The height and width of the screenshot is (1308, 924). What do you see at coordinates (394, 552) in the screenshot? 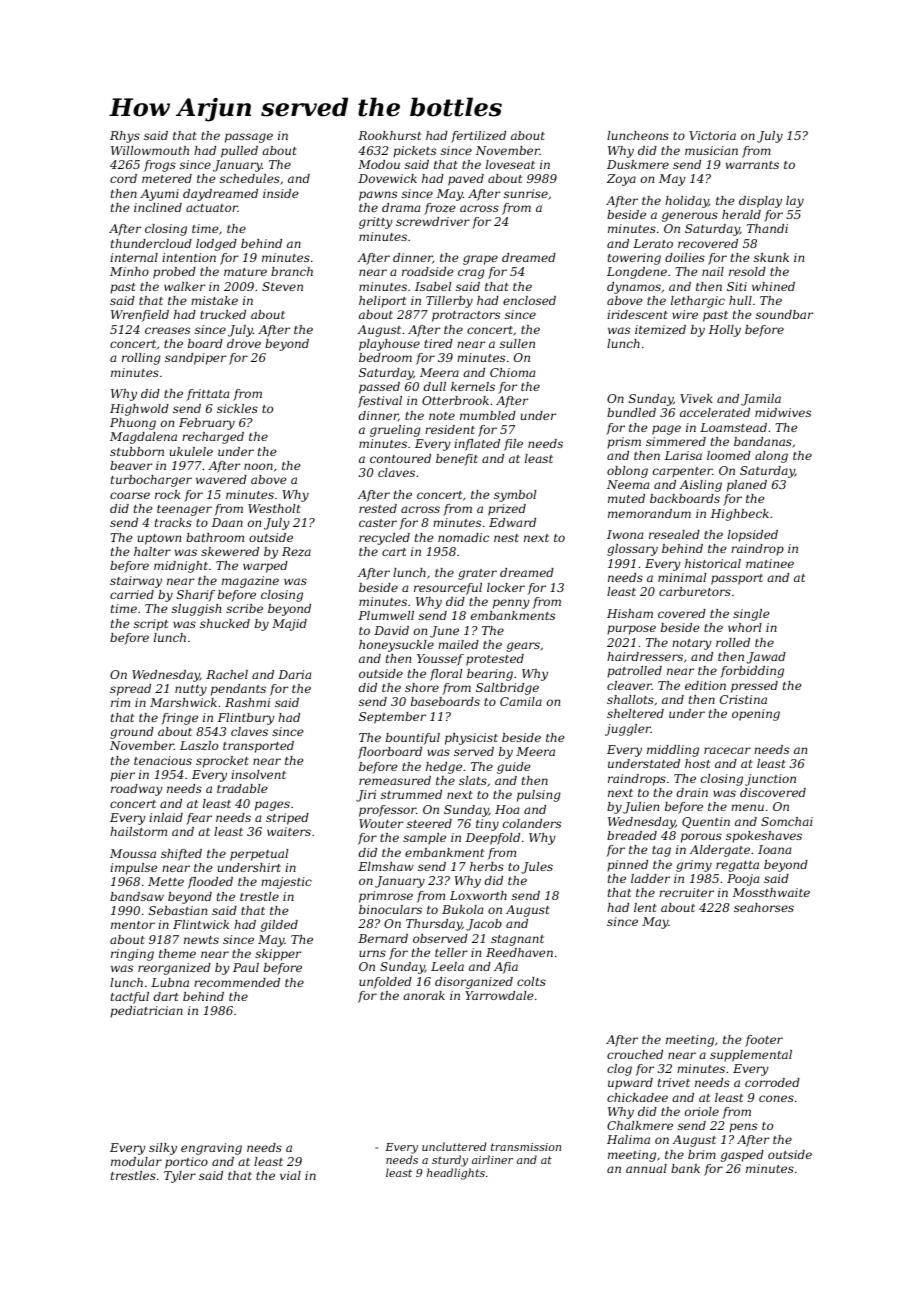
I see `cart` at bounding box center [394, 552].
